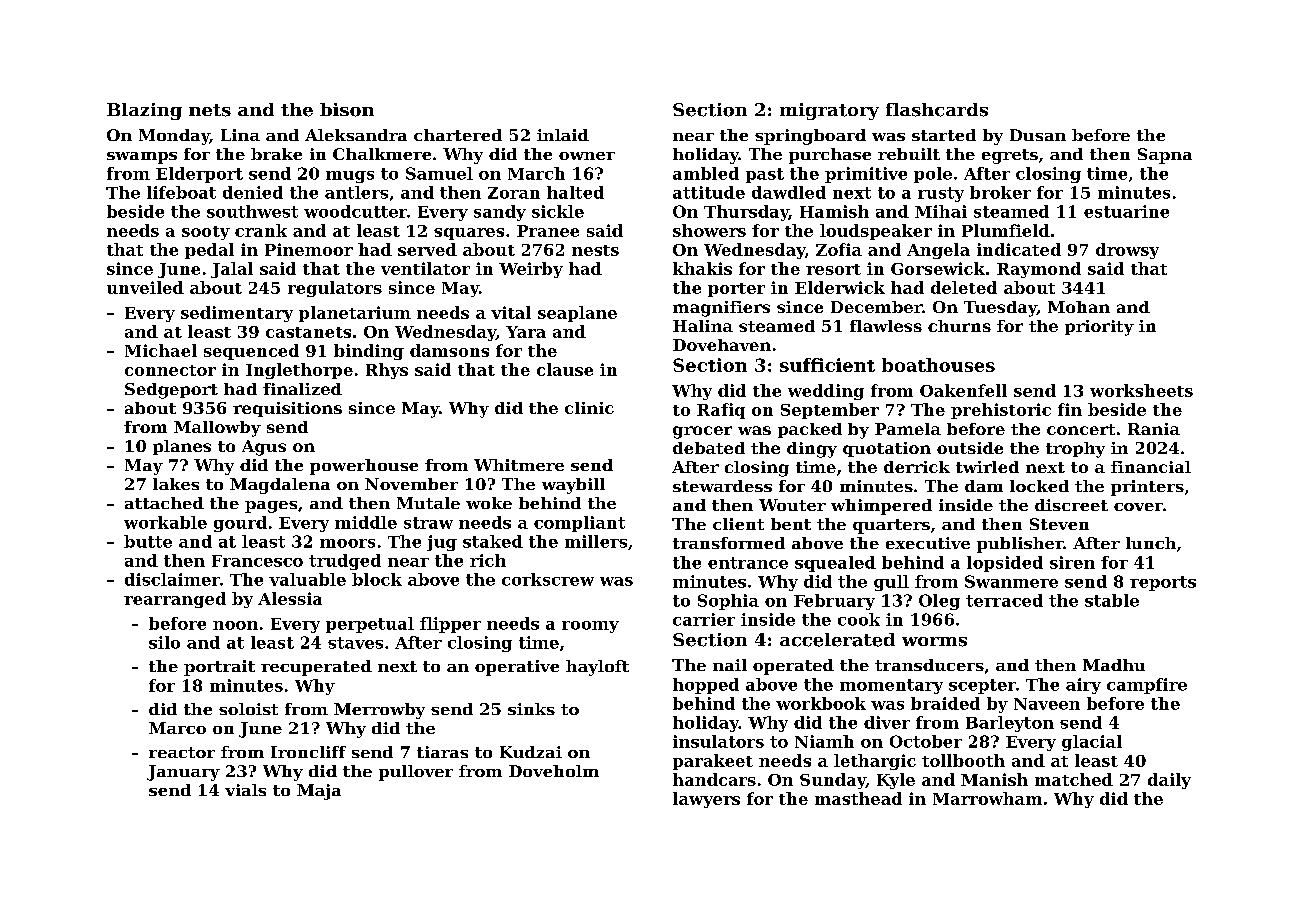  What do you see at coordinates (830, 156) in the screenshot?
I see `purchase` at bounding box center [830, 156].
